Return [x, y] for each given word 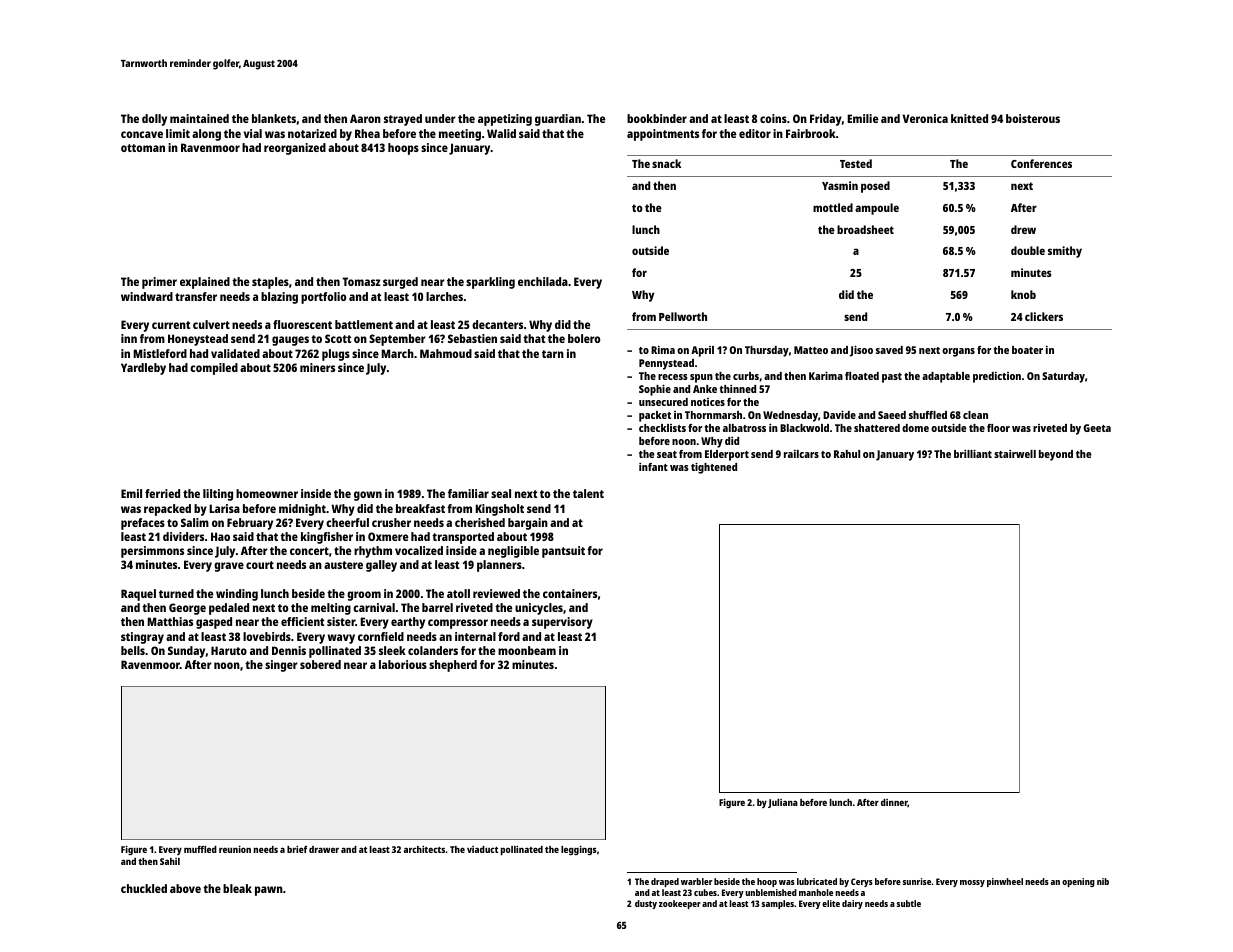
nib [1103, 881]
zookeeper [680, 904]
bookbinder [657, 118]
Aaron [365, 118]
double [1028, 250]
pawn [269, 891]
